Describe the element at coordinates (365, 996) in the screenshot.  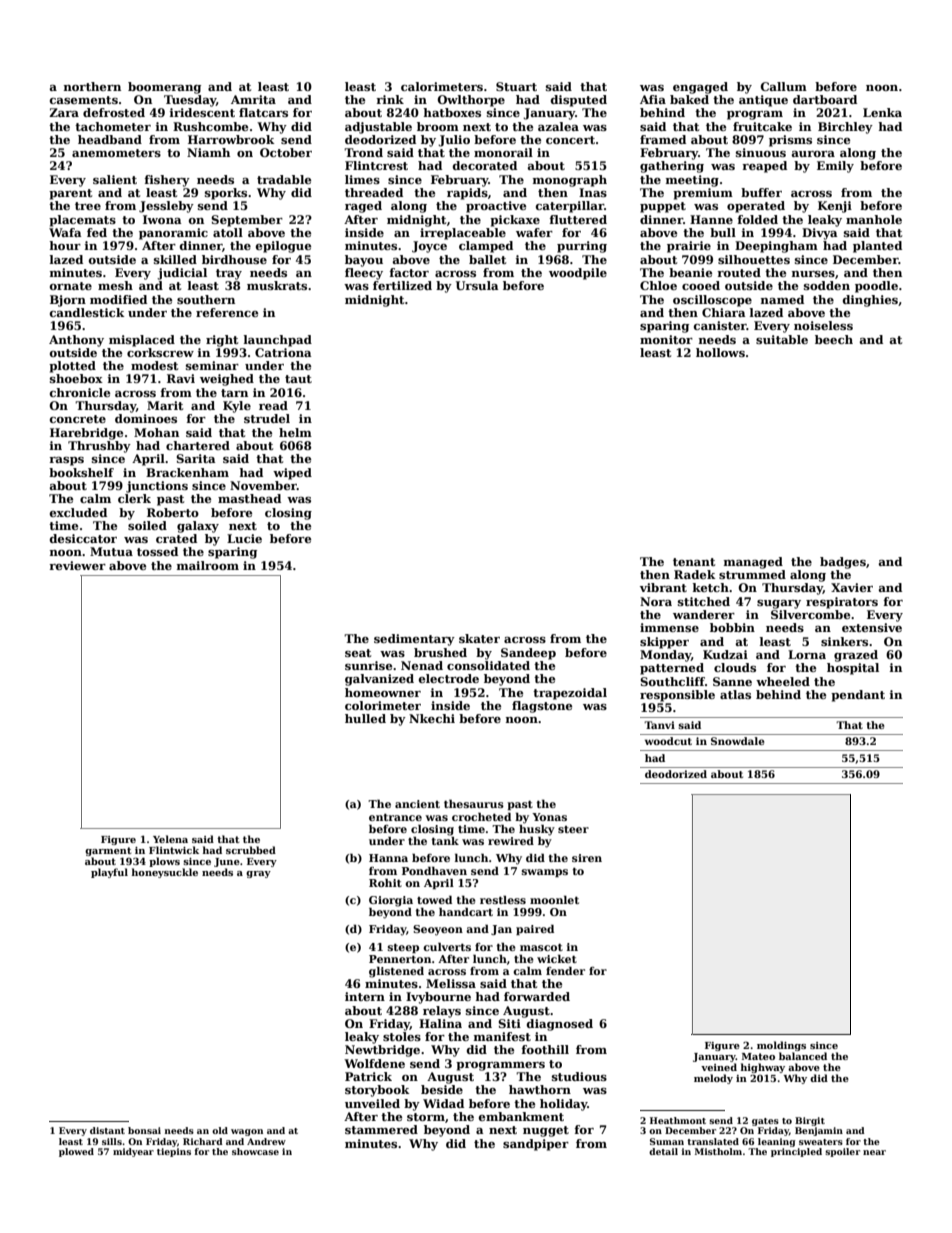
I see `intern` at that location.
